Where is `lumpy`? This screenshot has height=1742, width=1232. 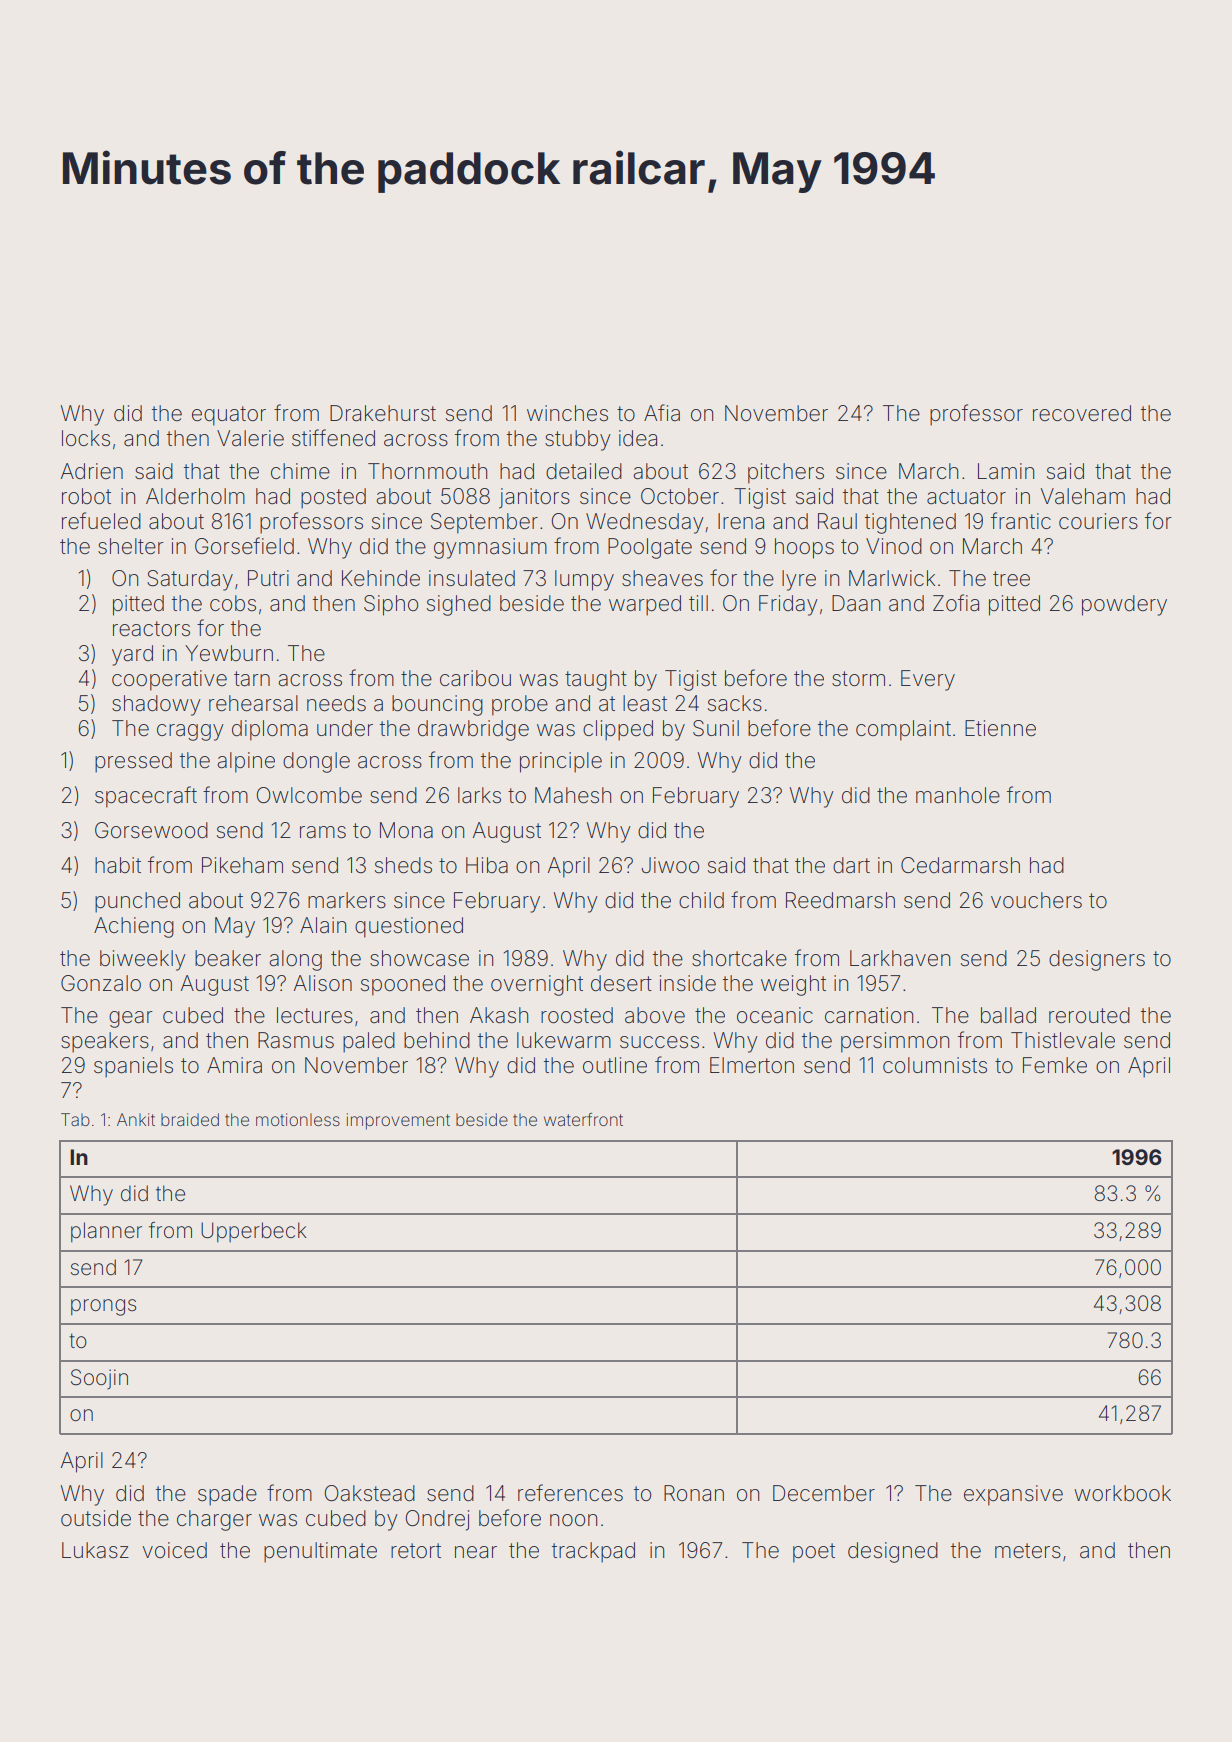
lumpy is located at coordinates (584, 580).
